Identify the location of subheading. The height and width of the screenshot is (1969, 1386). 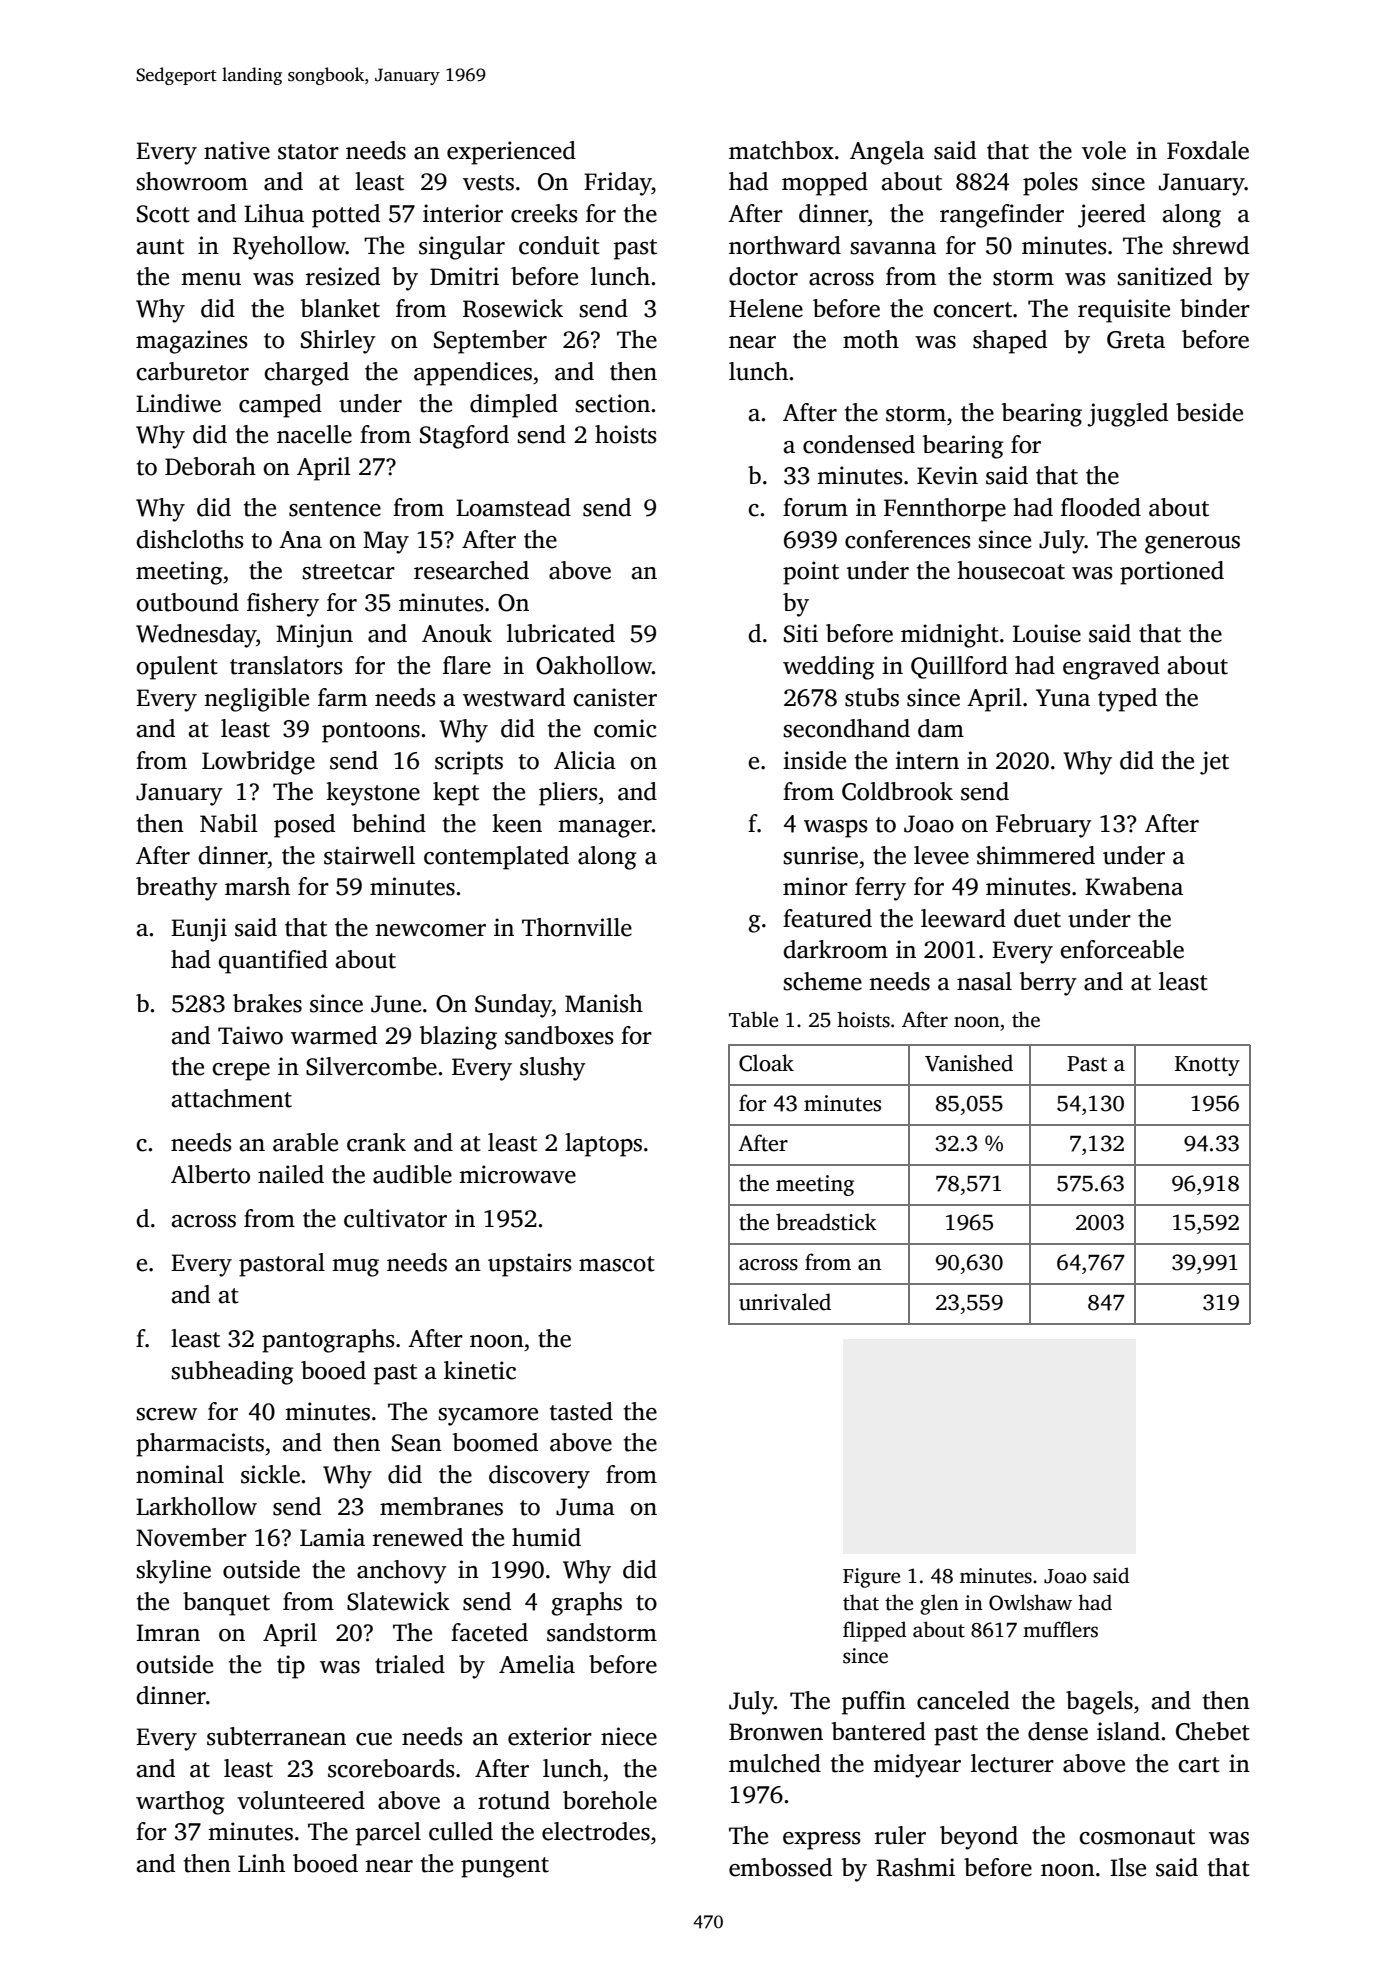
(232, 1373).
